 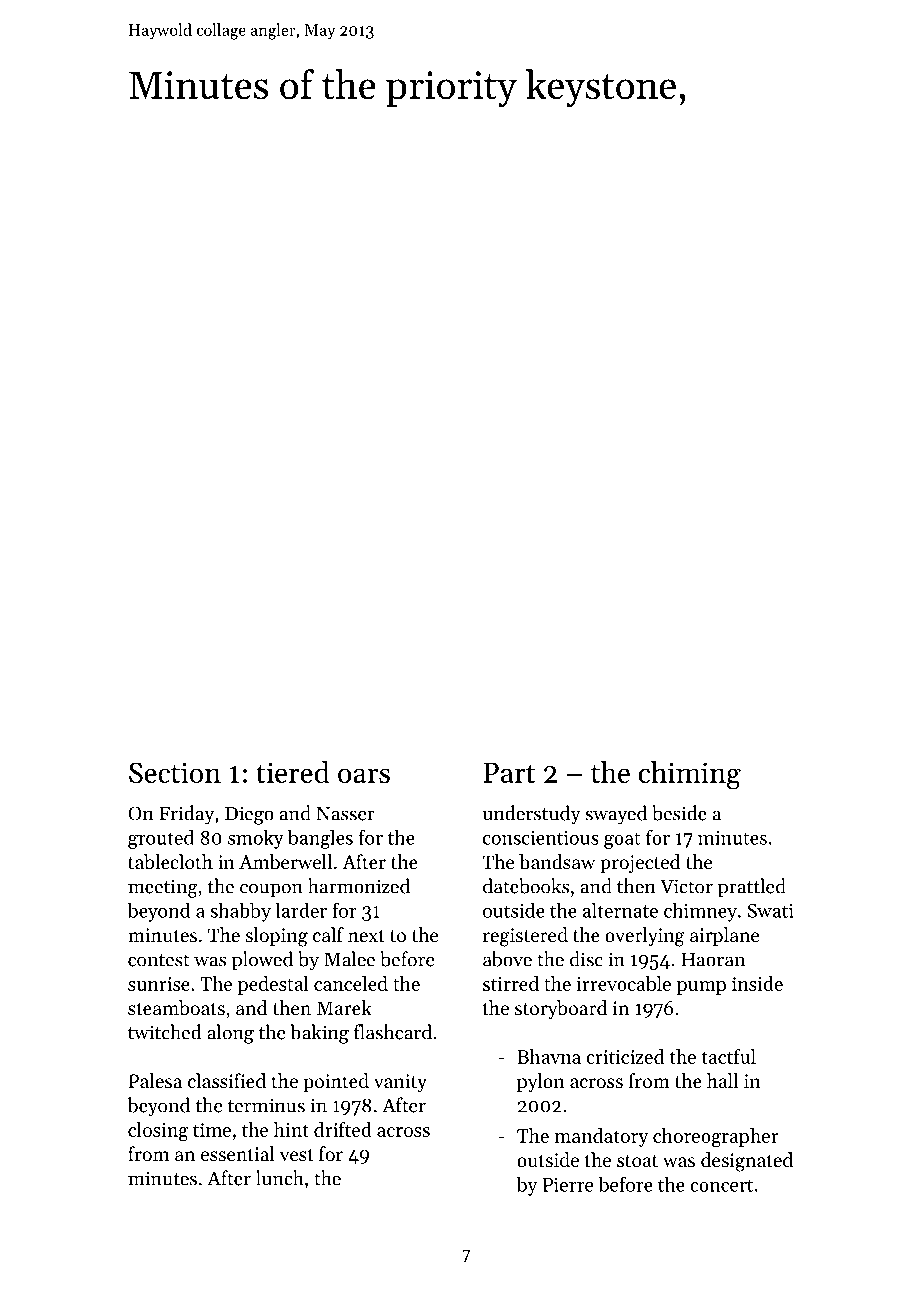 I want to click on Section, so click(x=175, y=772).
